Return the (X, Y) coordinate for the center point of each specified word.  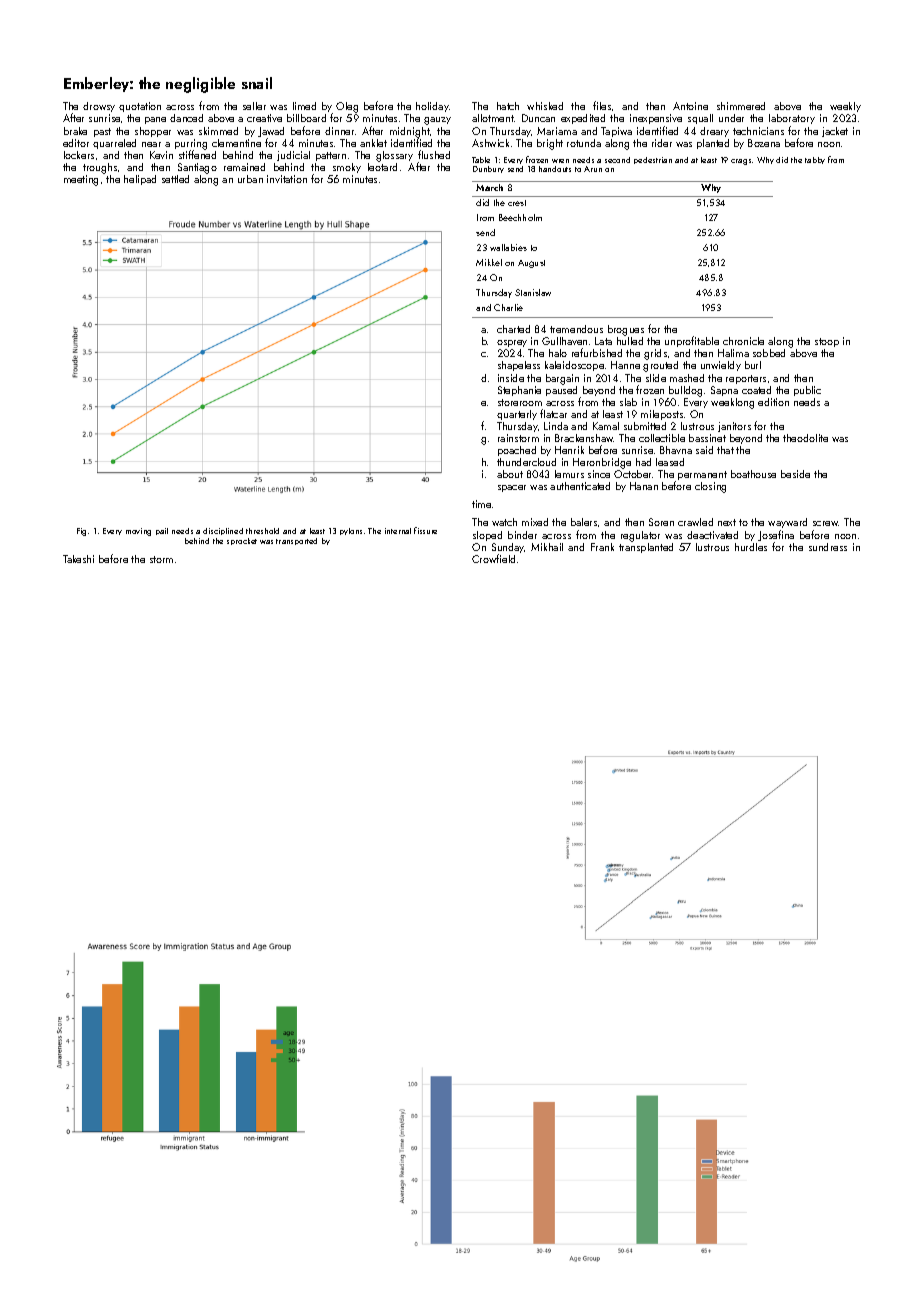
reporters (746, 379)
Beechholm (520, 217)
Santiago (197, 168)
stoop (827, 342)
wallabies (508, 247)
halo (558, 353)
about (510, 474)
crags (741, 162)
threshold (262, 531)
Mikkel (489, 262)
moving (138, 532)
